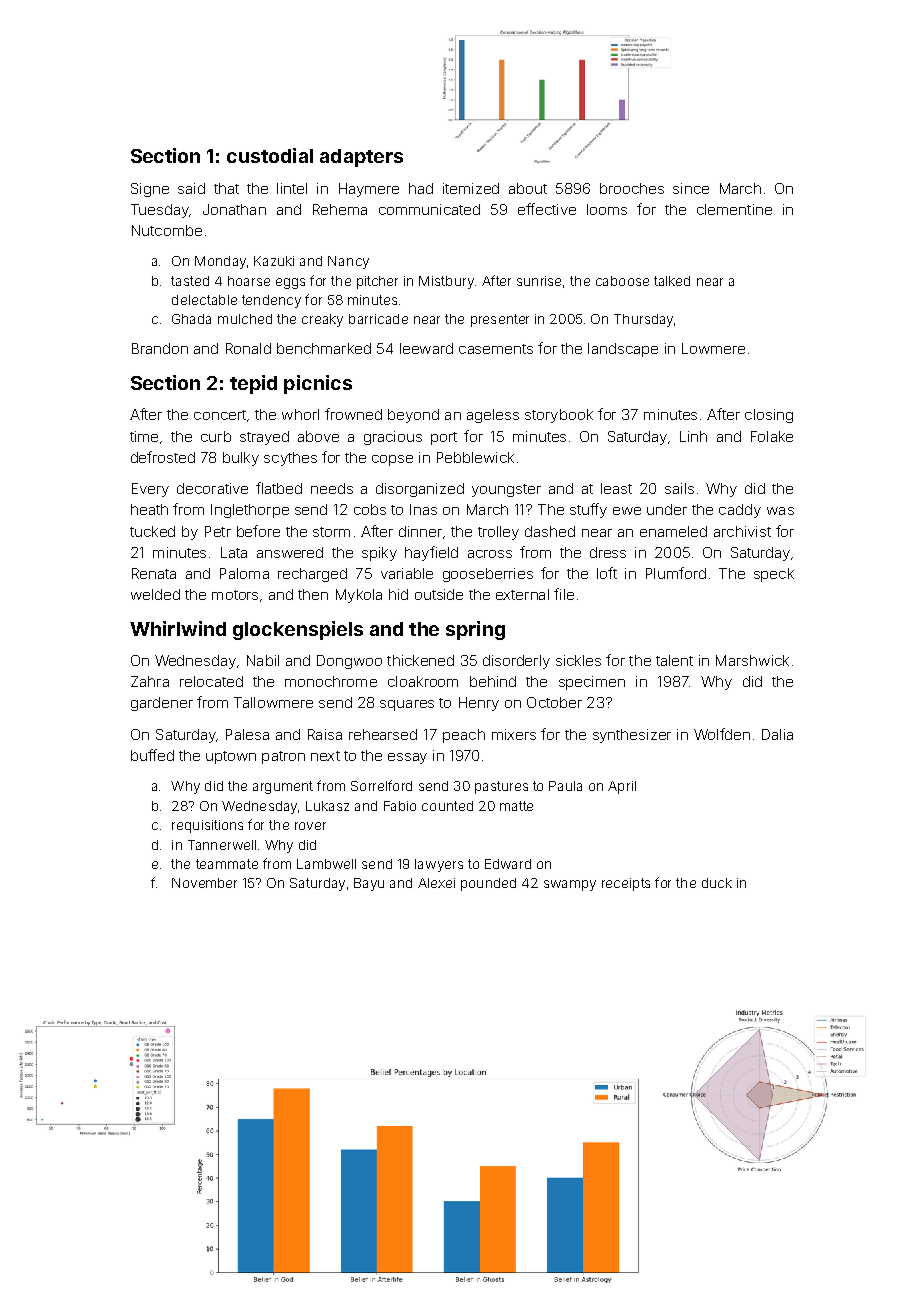 Image resolution: width=924 pixels, height=1314 pixels. I want to click on Nutcombe, so click(167, 230).
